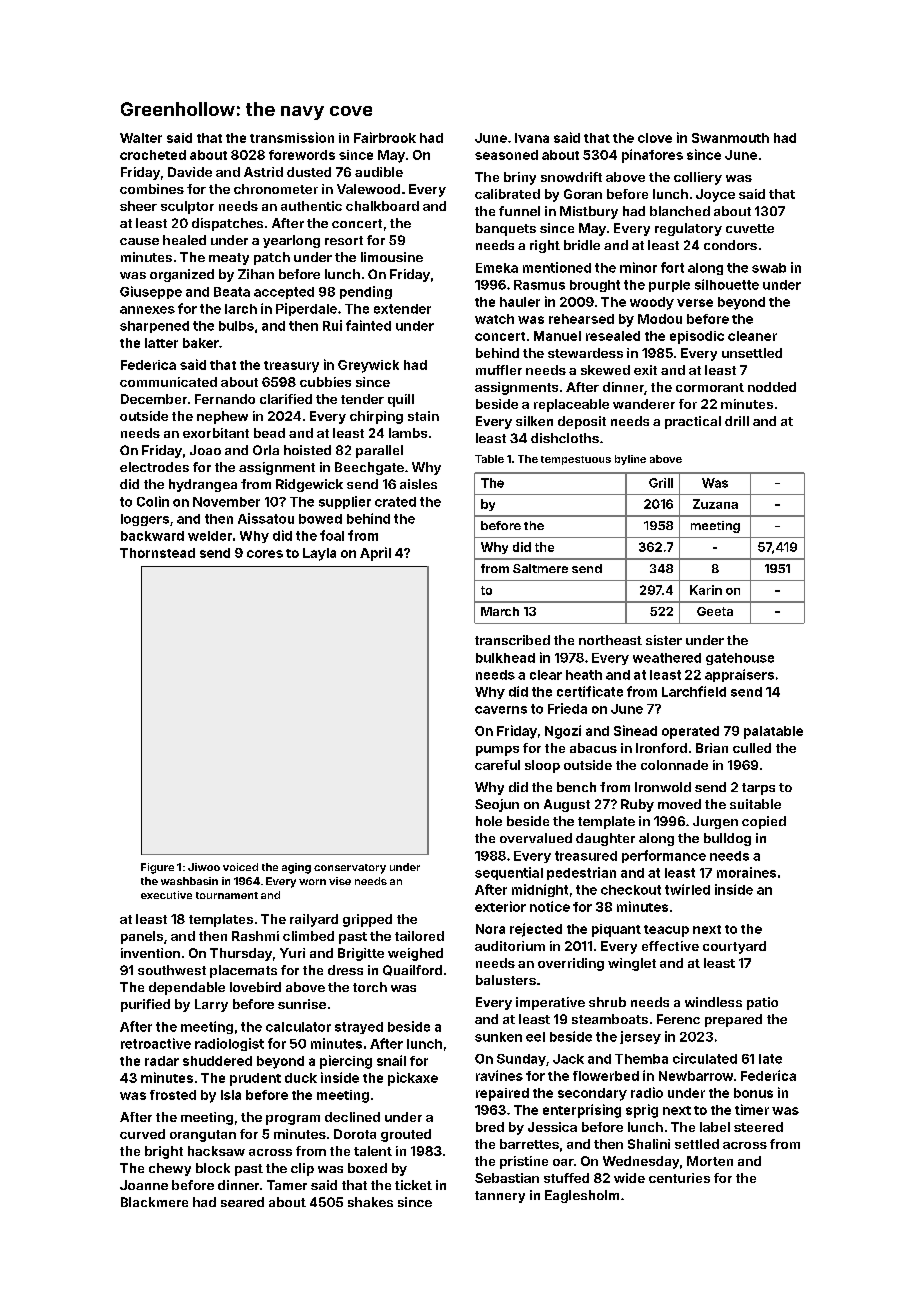 The image size is (924, 1314). Describe the element at coordinates (210, 536) in the document. I see `welder` at that location.
